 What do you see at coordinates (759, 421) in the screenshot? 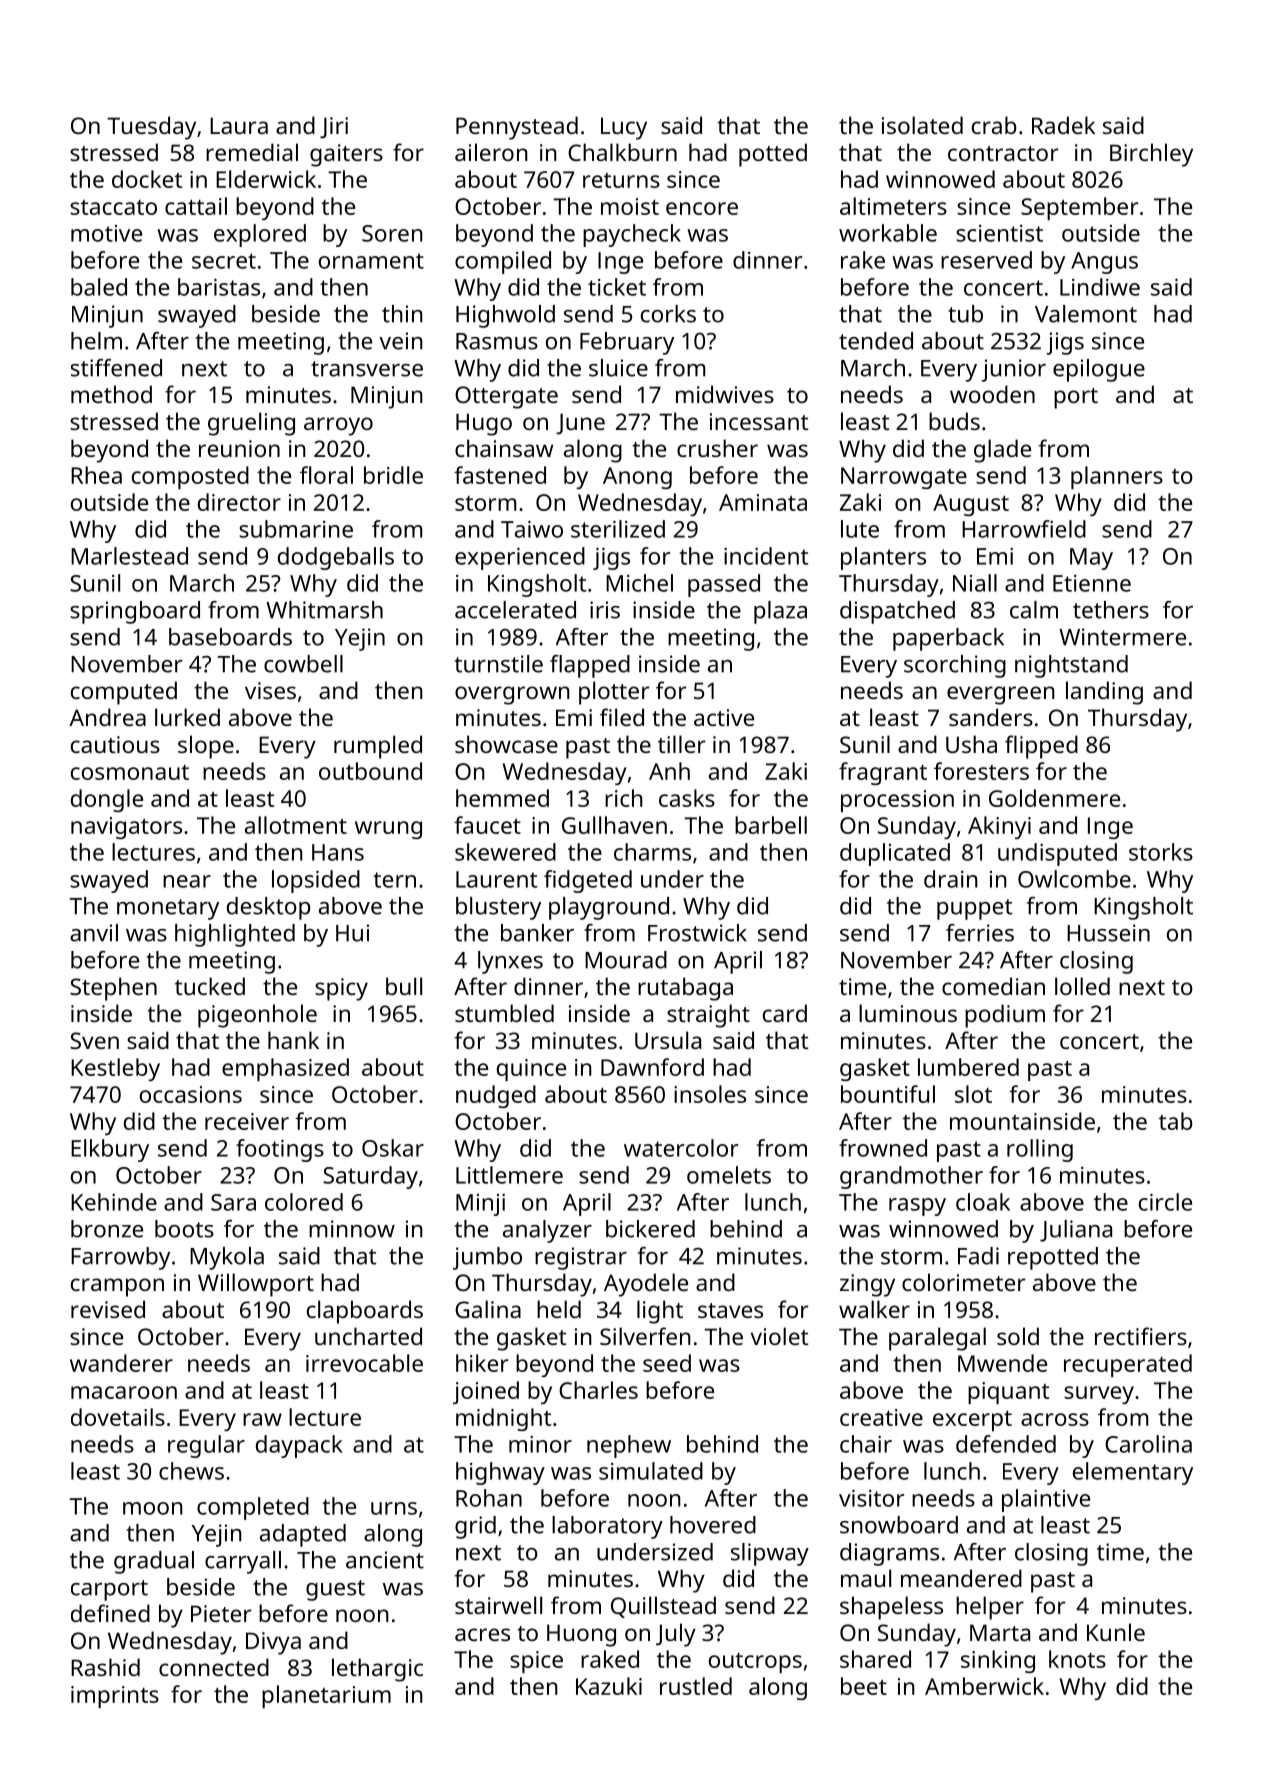
I see `incessant` at bounding box center [759, 421].
